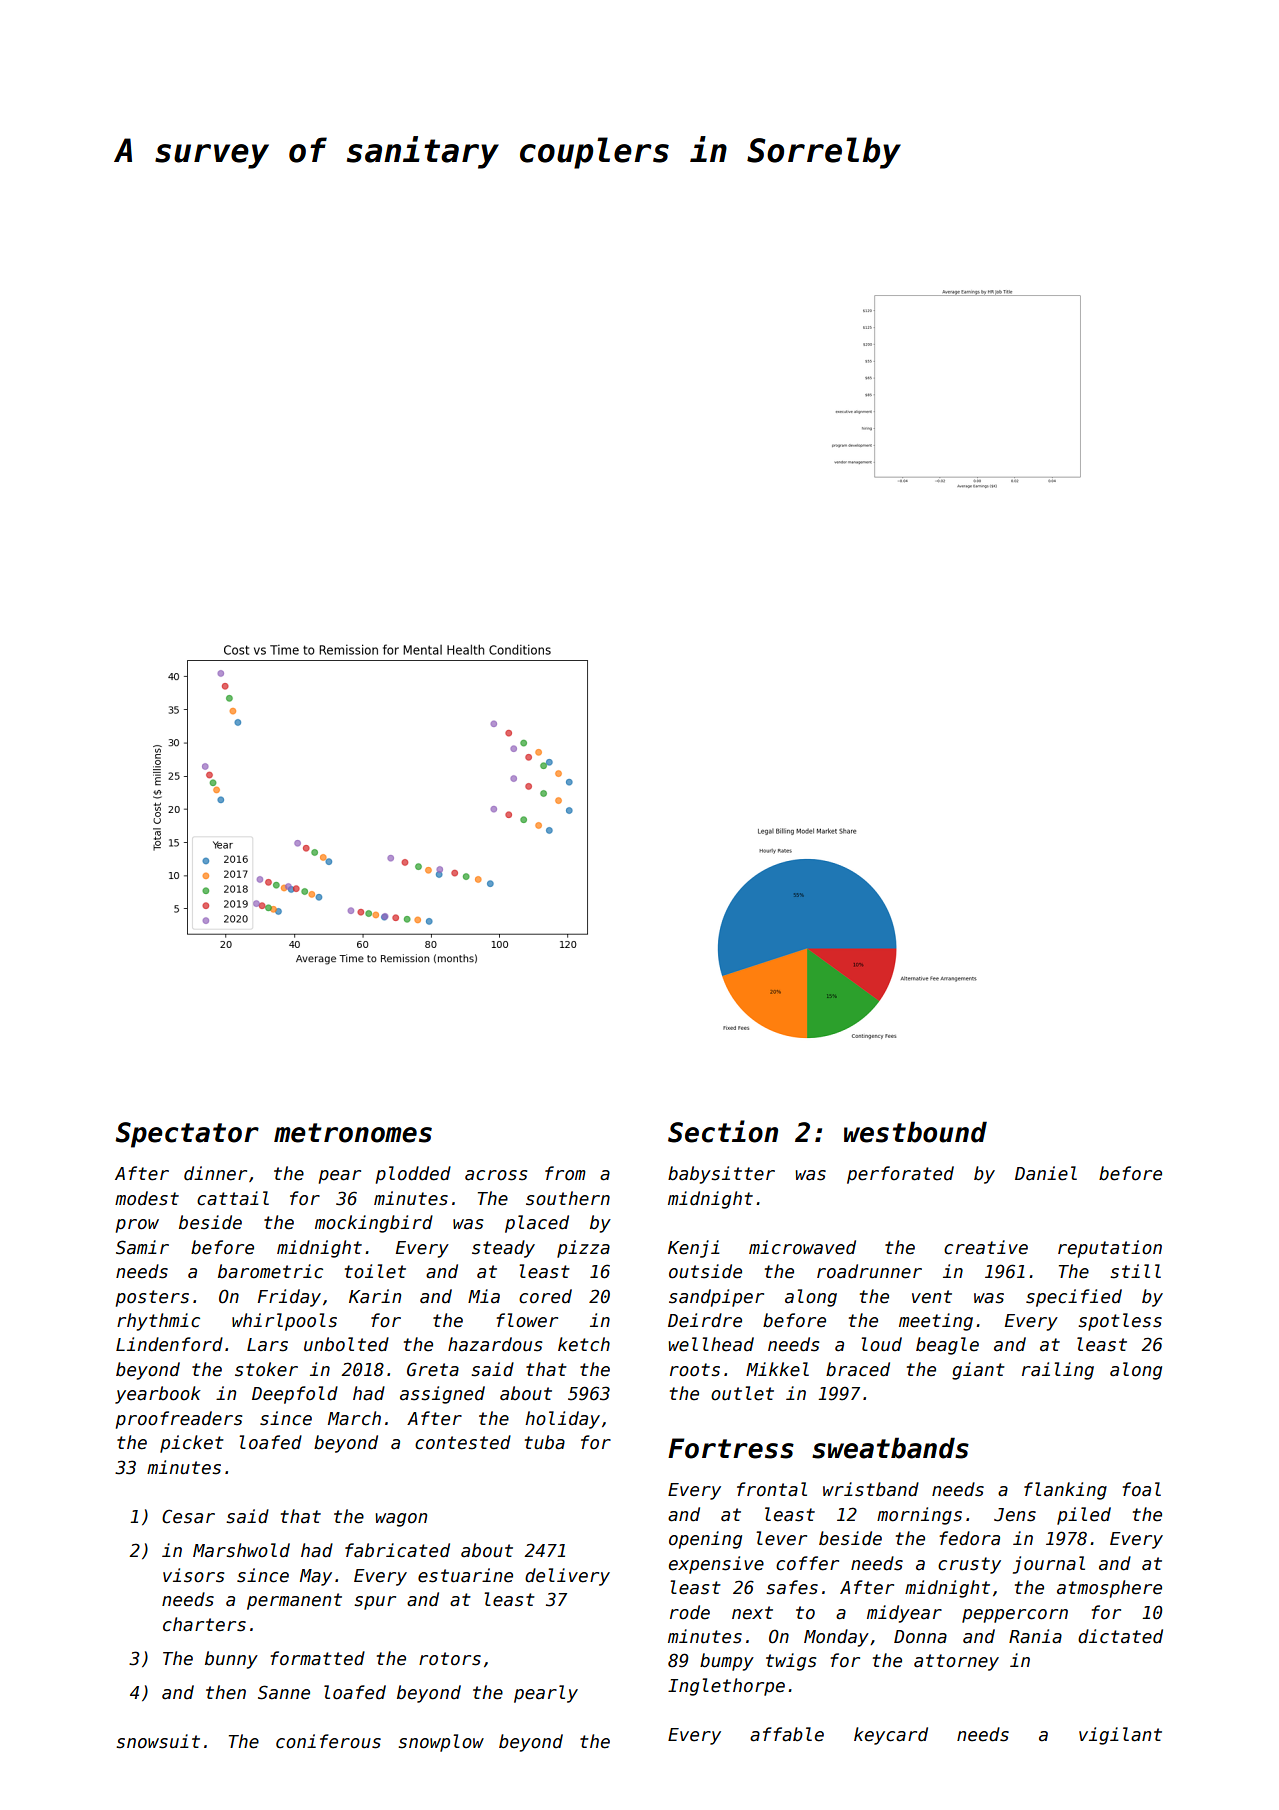  I want to click on placed, so click(537, 1224).
